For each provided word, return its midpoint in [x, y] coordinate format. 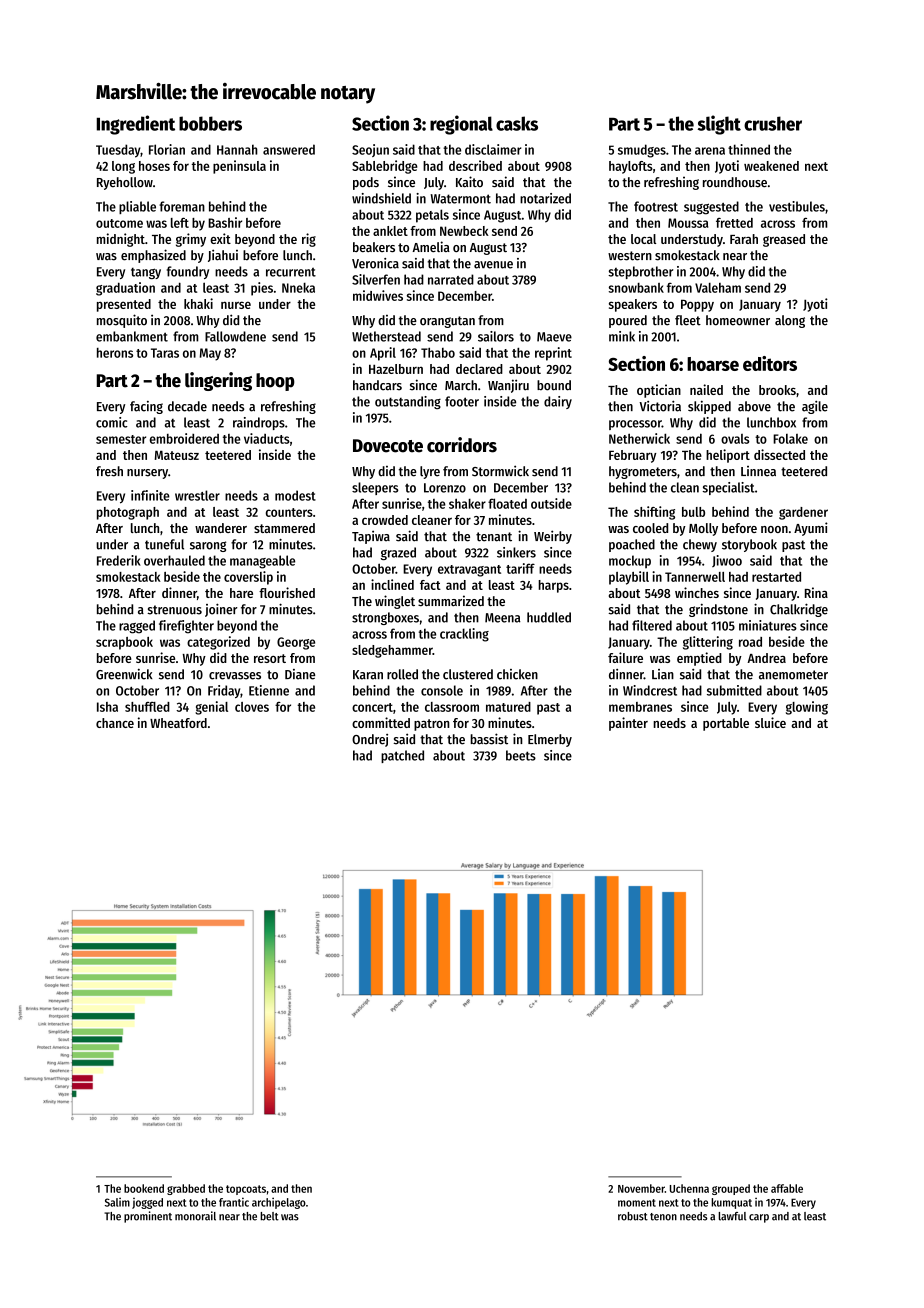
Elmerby [550, 740]
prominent [148, 1217]
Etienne [269, 690]
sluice [770, 722]
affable [787, 1188]
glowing [807, 708]
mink [622, 336]
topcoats [246, 1190]
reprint [553, 354]
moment [637, 1203]
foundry [188, 272]
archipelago [279, 1203]
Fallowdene [235, 336]
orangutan [447, 322]
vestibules [797, 206]
